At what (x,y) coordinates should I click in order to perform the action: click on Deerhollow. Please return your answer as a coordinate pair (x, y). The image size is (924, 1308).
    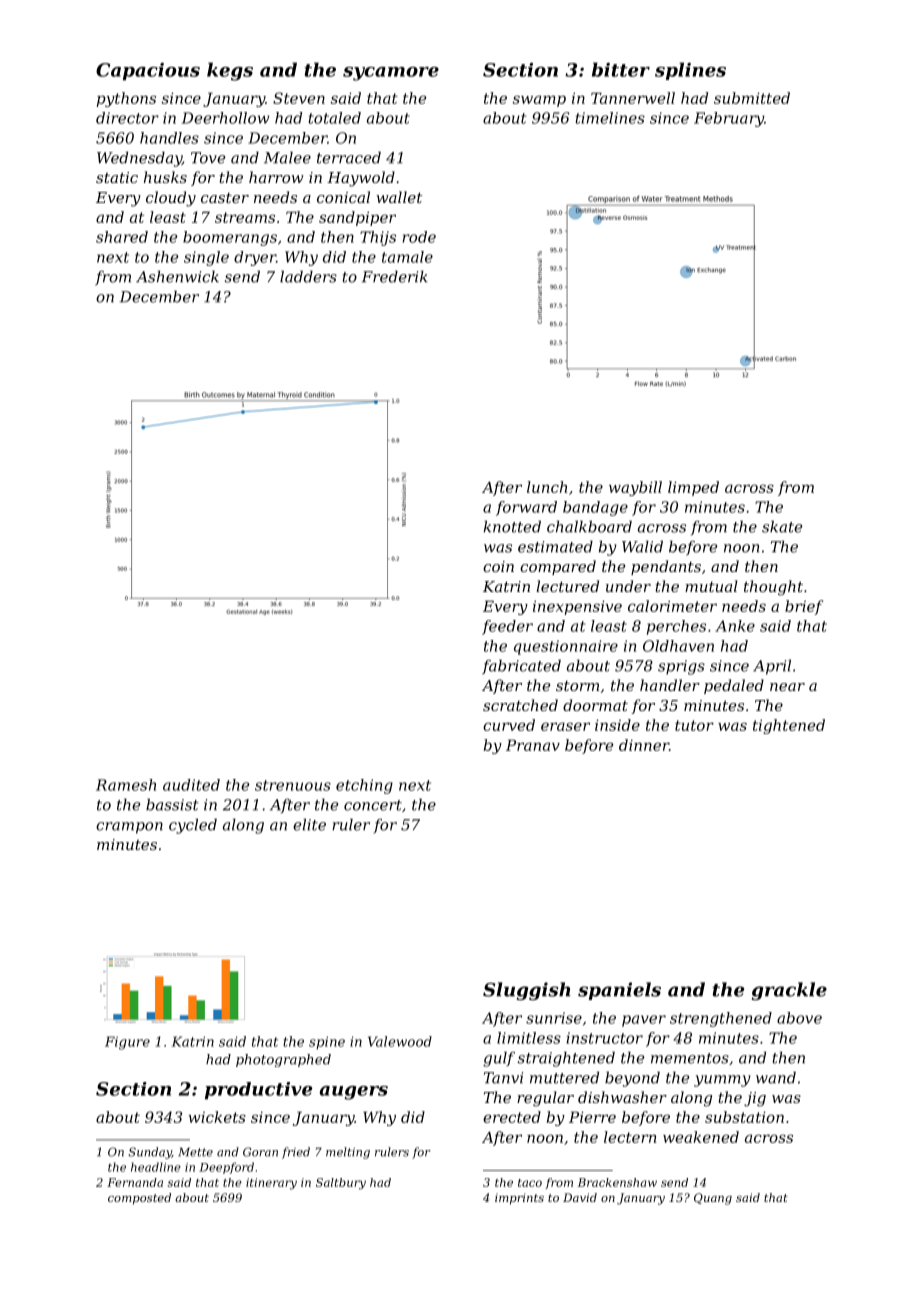
    Looking at the image, I should click on (225, 118).
